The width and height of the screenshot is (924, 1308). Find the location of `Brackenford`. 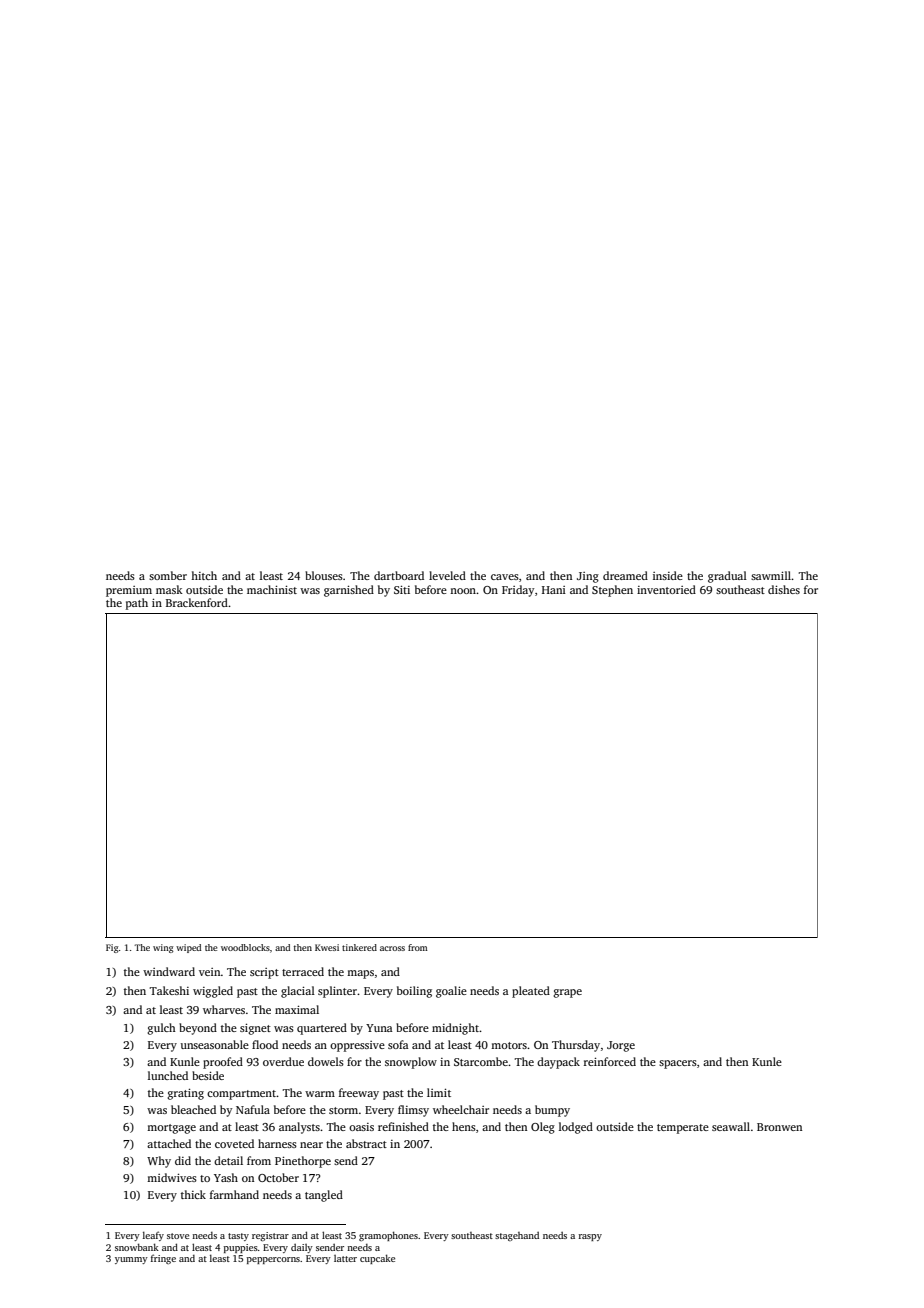

Brackenford is located at coordinates (197, 602).
